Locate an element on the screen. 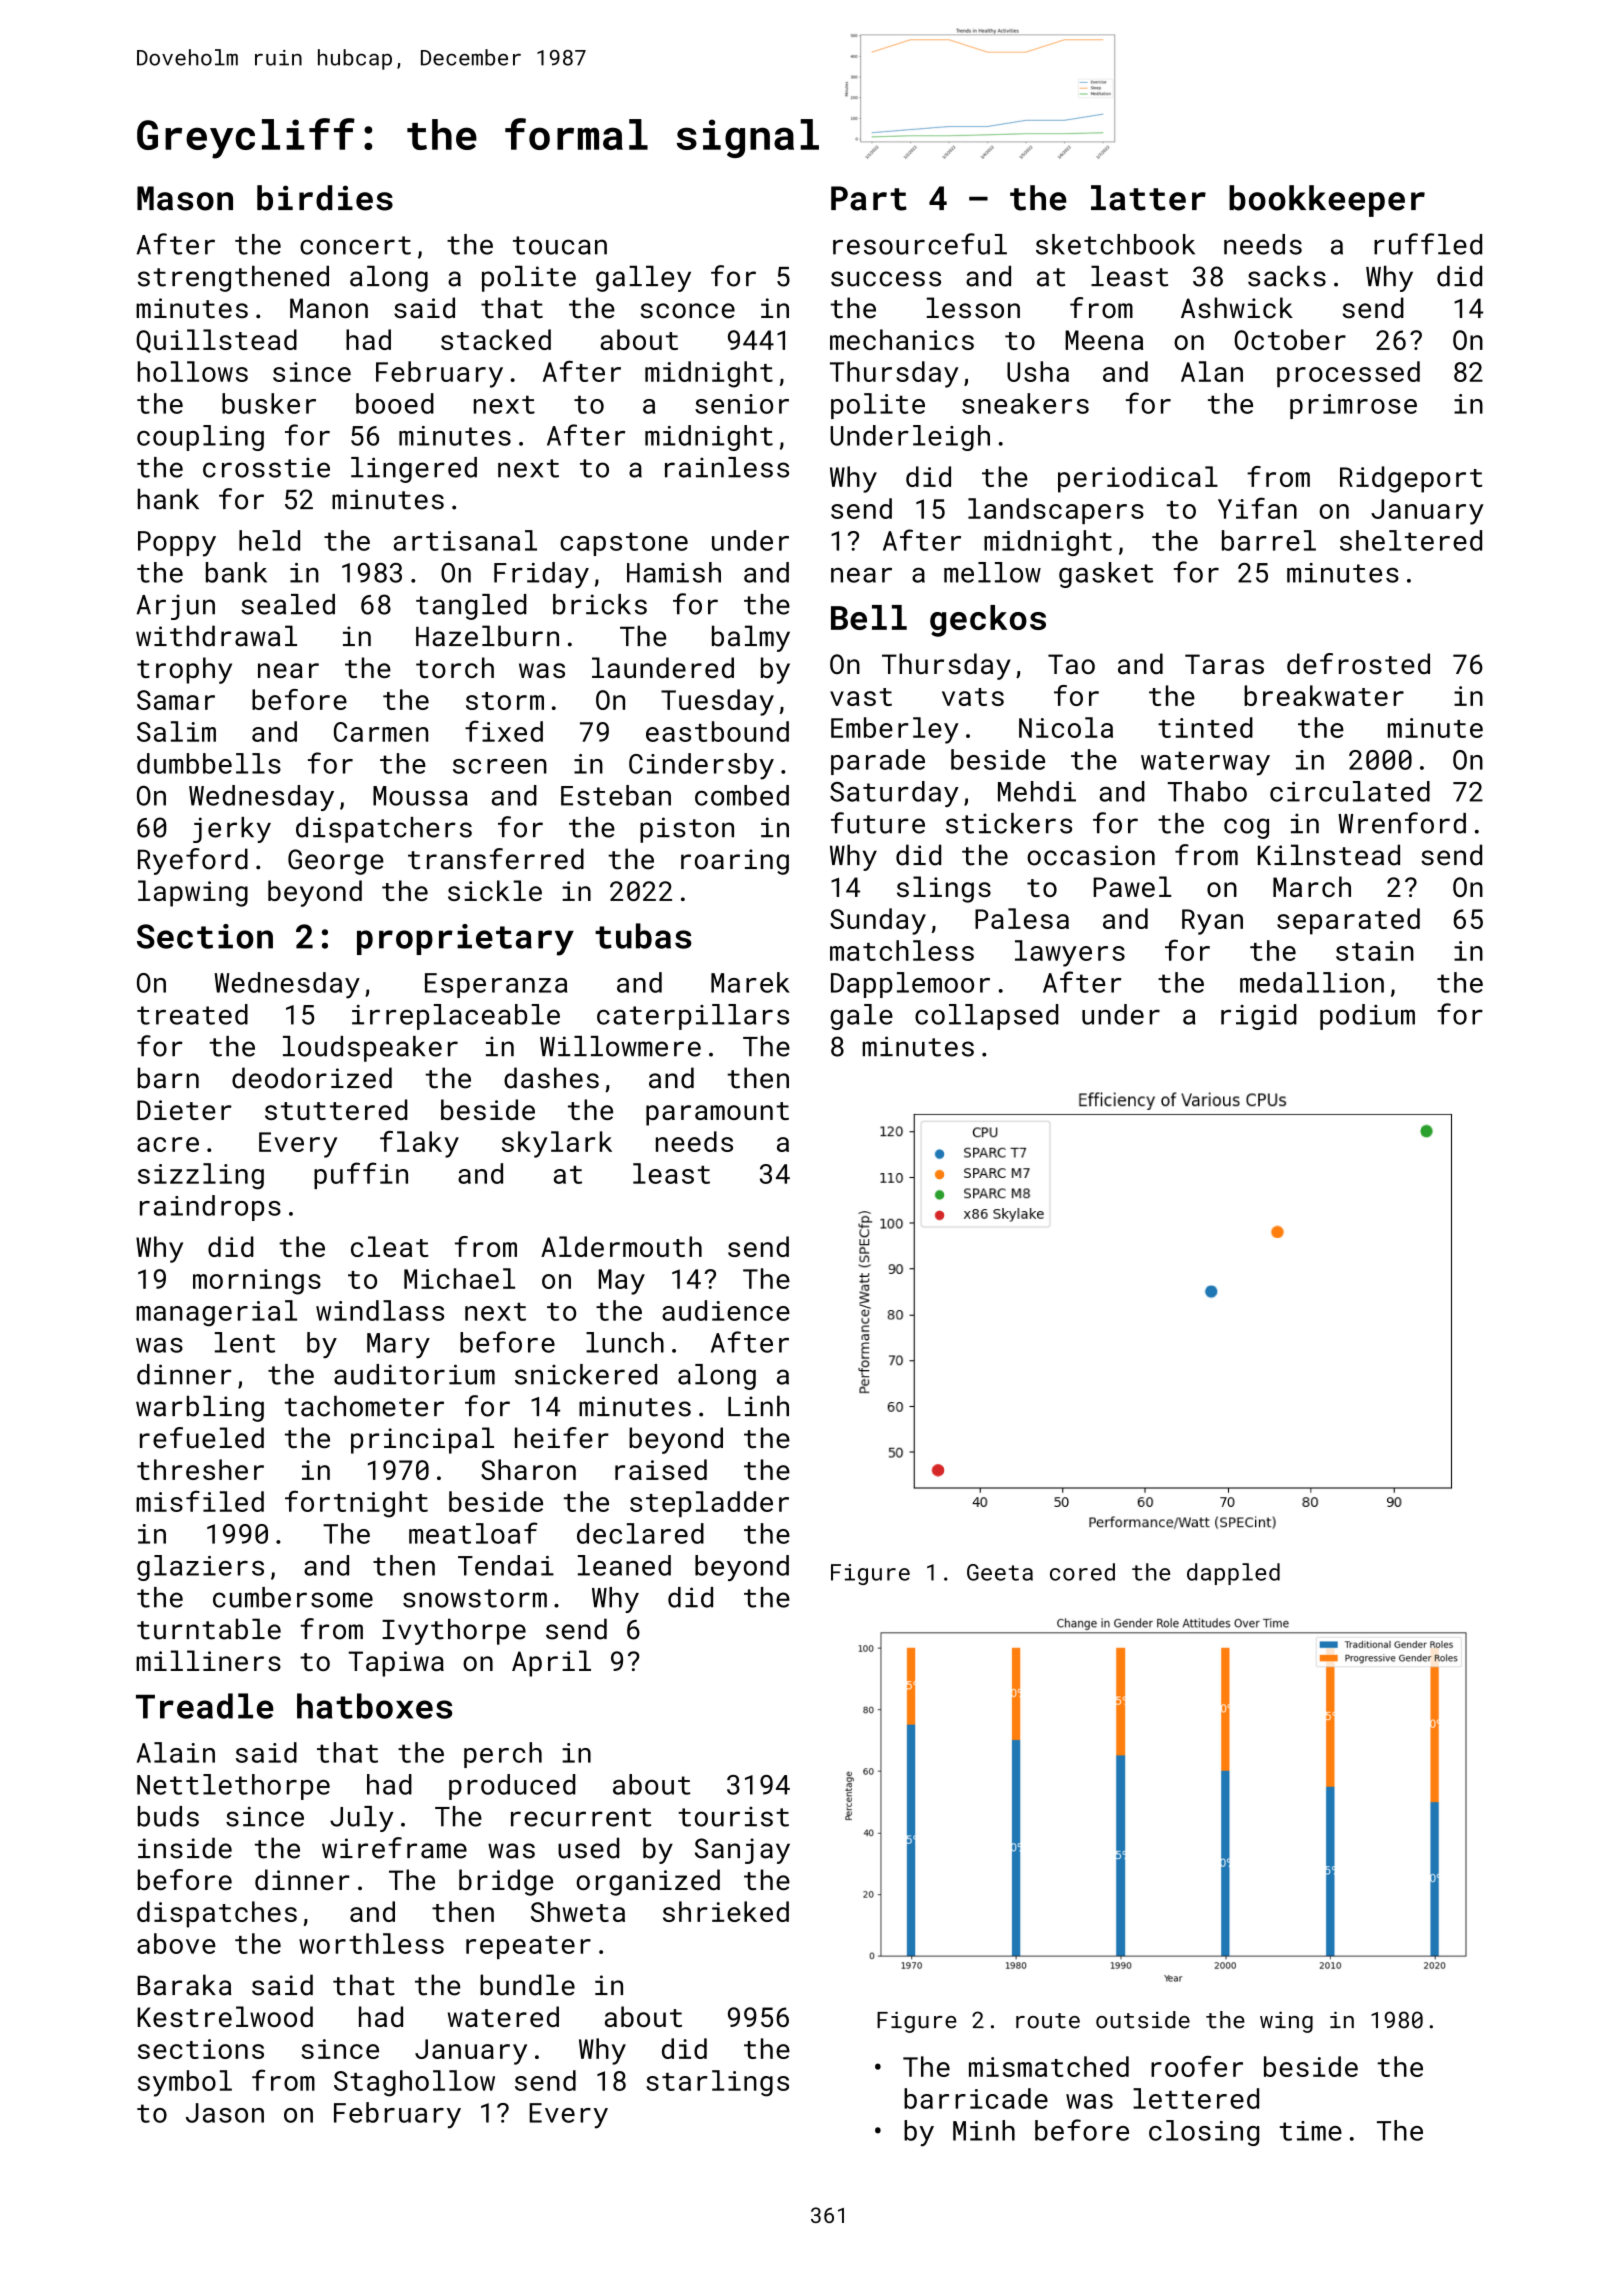 The width and height of the screenshot is (1620, 2292). toucan is located at coordinates (560, 245).
